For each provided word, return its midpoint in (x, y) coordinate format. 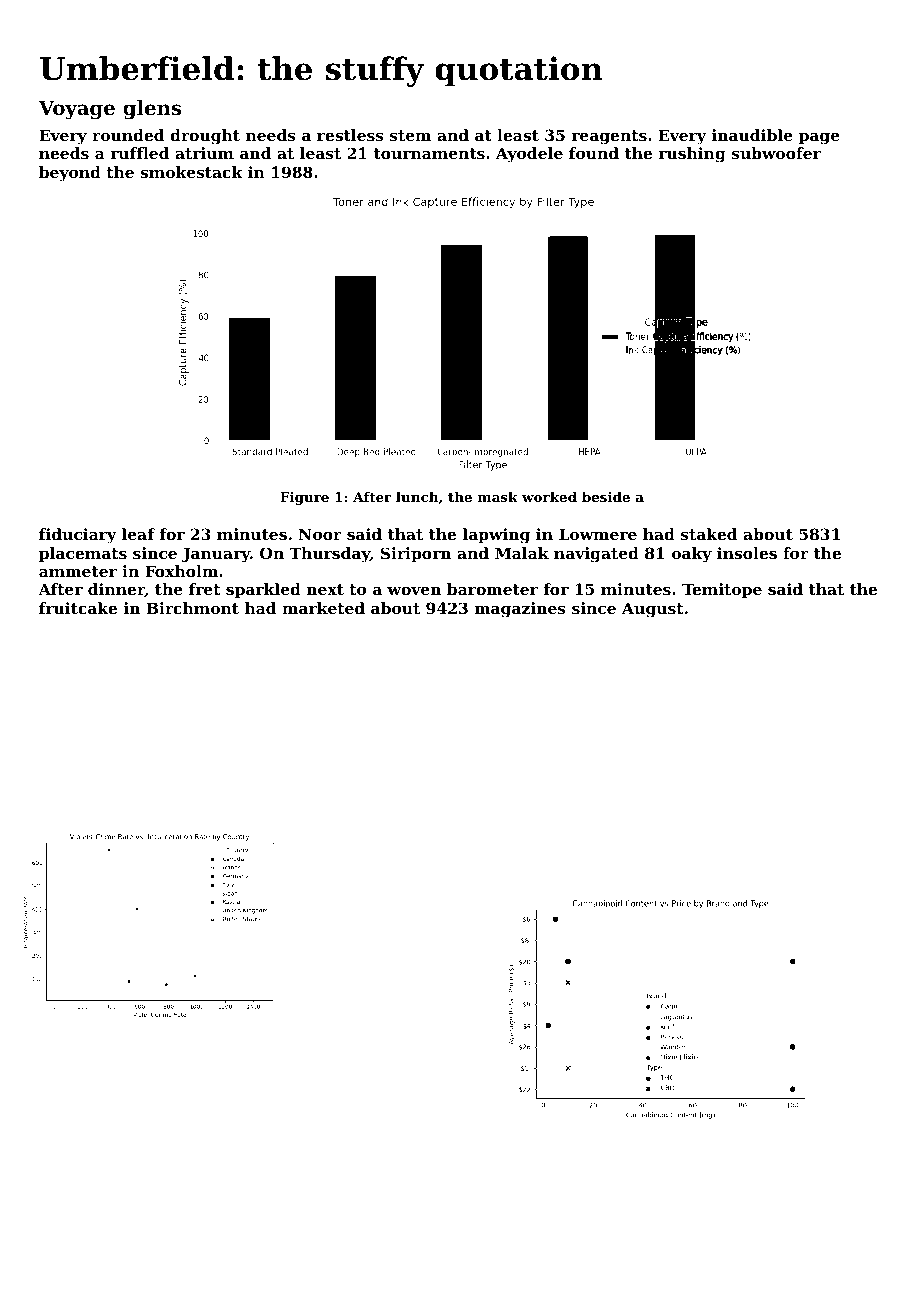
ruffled (139, 153)
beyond (70, 174)
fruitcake (78, 608)
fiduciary (78, 536)
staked (709, 534)
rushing (692, 155)
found (594, 153)
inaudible (752, 135)
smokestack (191, 172)
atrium (204, 153)
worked (549, 496)
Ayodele (529, 155)
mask (498, 496)
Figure (304, 498)
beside (606, 496)
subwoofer (776, 153)
